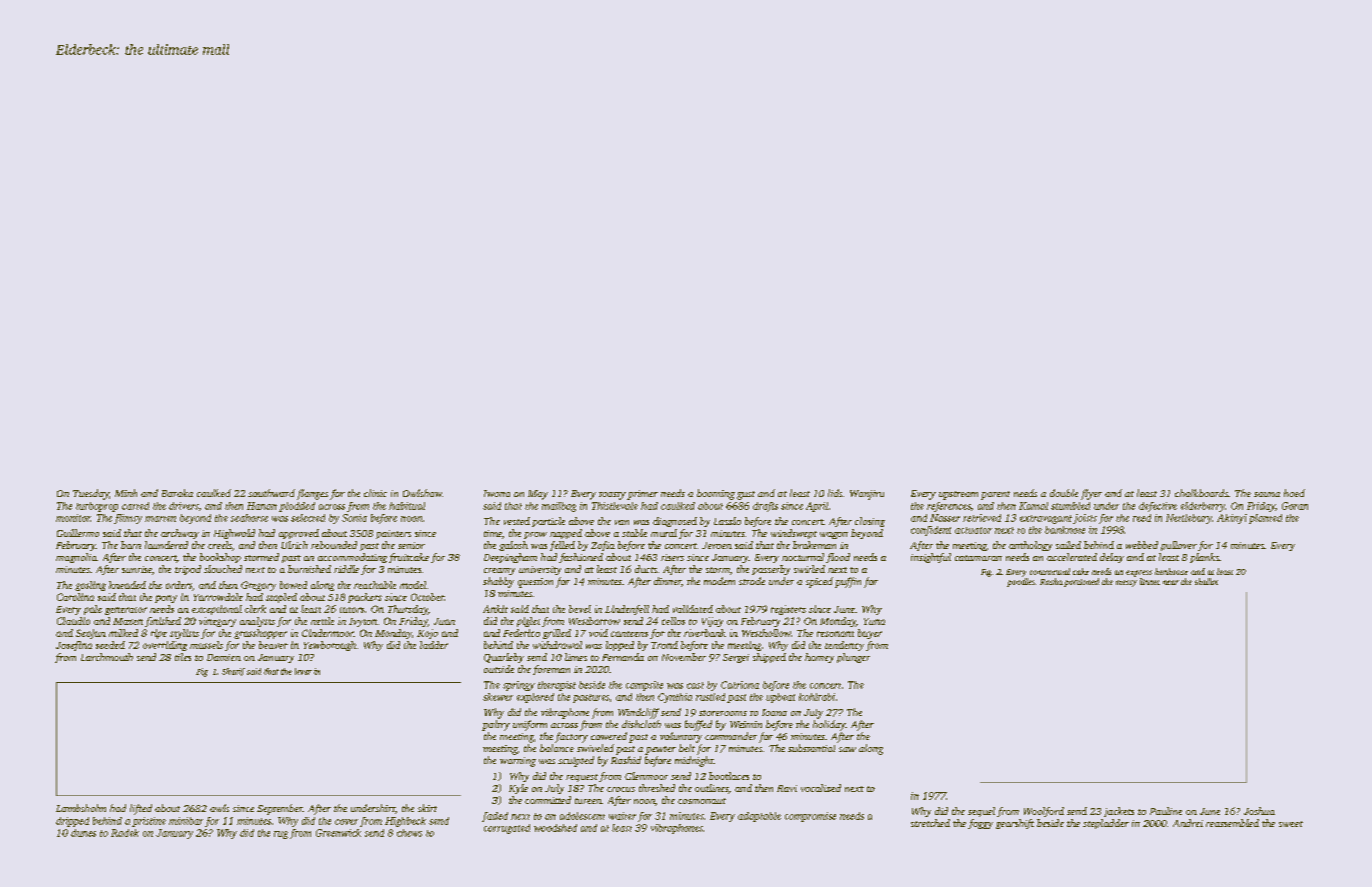 The height and width of the document is (887, 1372). I want to click on saw, so click(847, 749).
